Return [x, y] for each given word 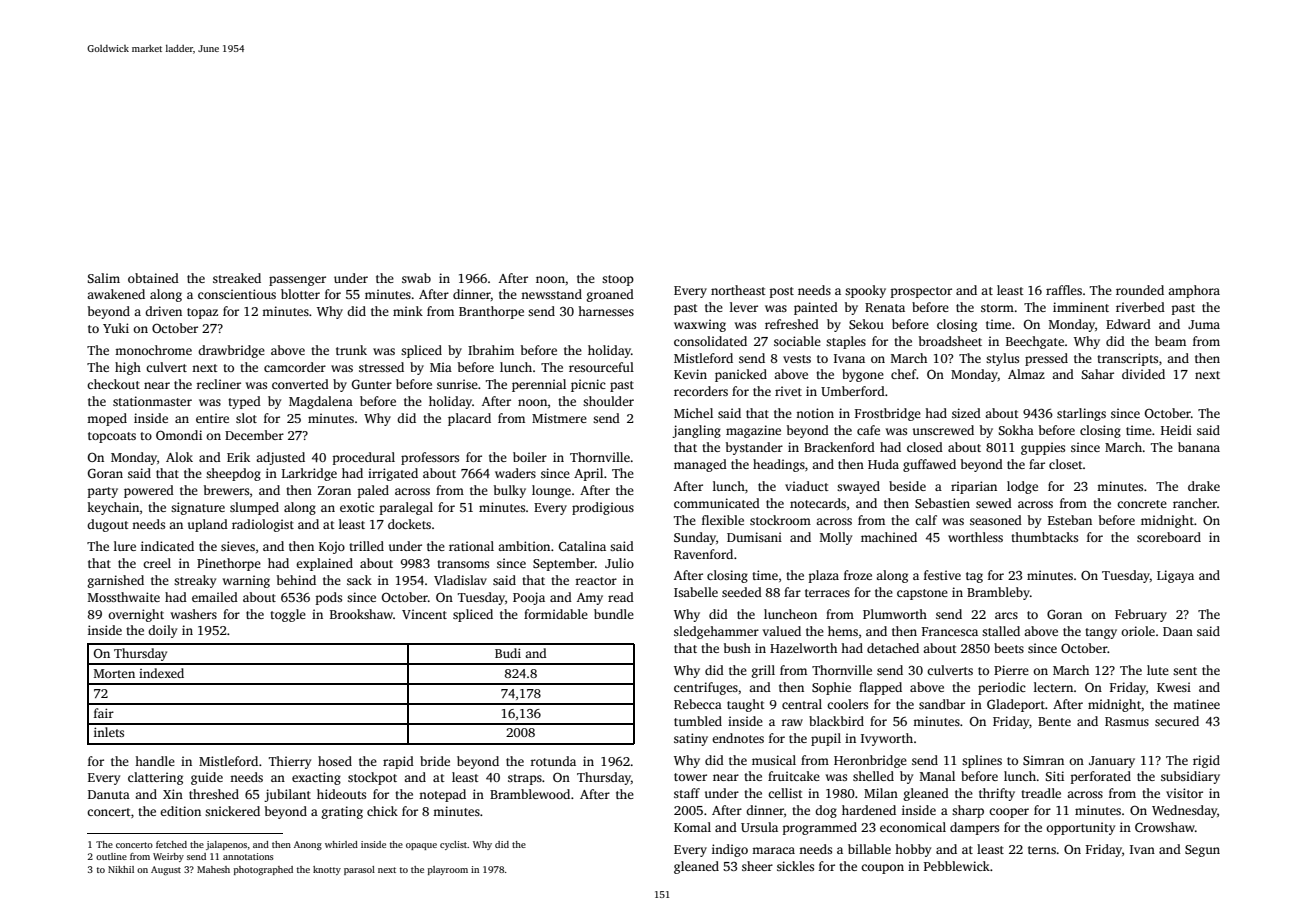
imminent [1081, 307]
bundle [614, 614]
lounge [551, 491]
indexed [161, 673]
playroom [448, 870]
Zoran [334, 490]
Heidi [1176, 430]
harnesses [606, 311]
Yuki [116, 328]
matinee [1196, 704]
